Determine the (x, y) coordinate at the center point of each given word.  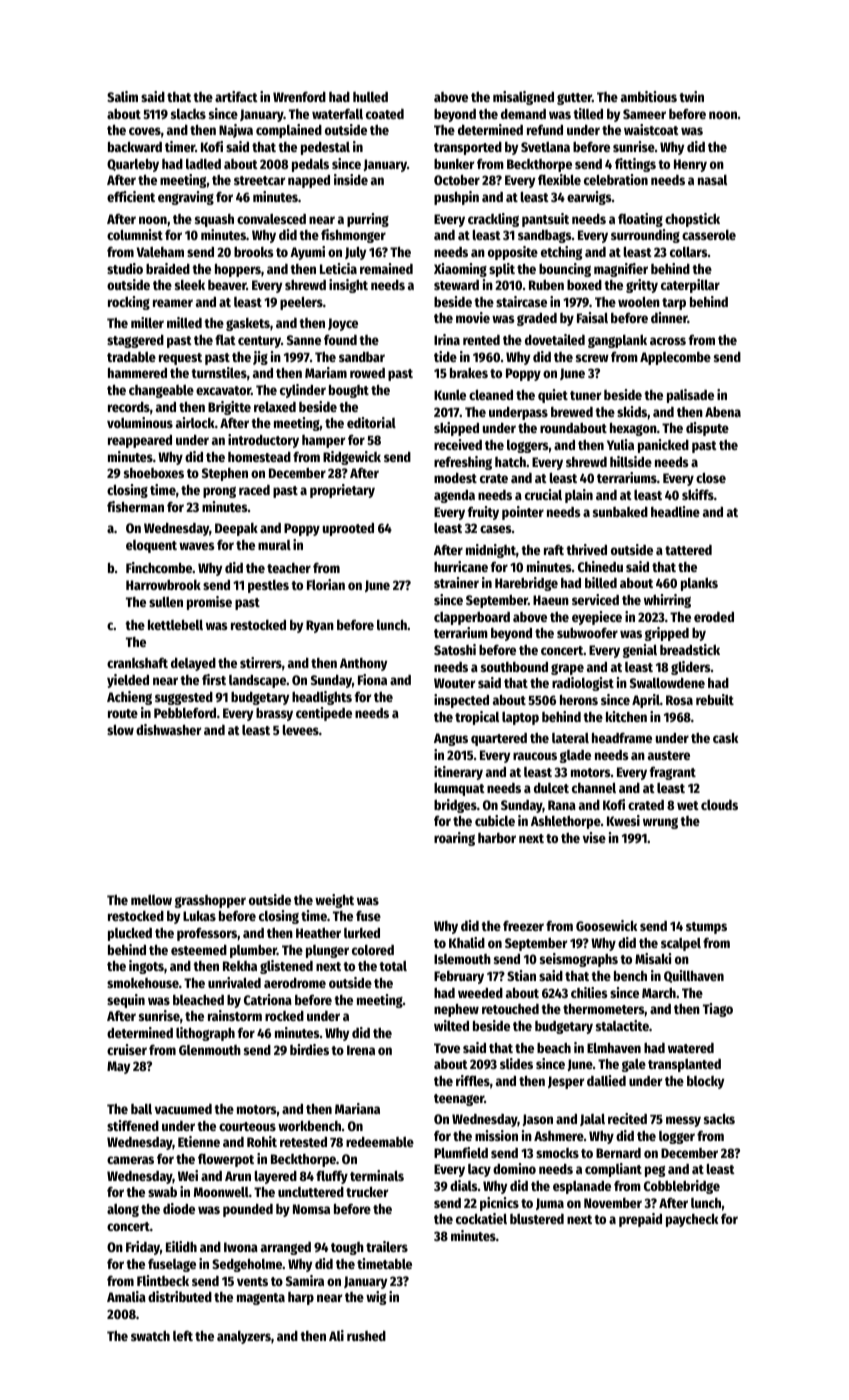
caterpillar (690, 286)
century (259, 342)
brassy (274, 714)
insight (348, 286)
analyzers (244, 1337)
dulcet (551, 787)
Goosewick (606, 925)
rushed (366, 1335)
